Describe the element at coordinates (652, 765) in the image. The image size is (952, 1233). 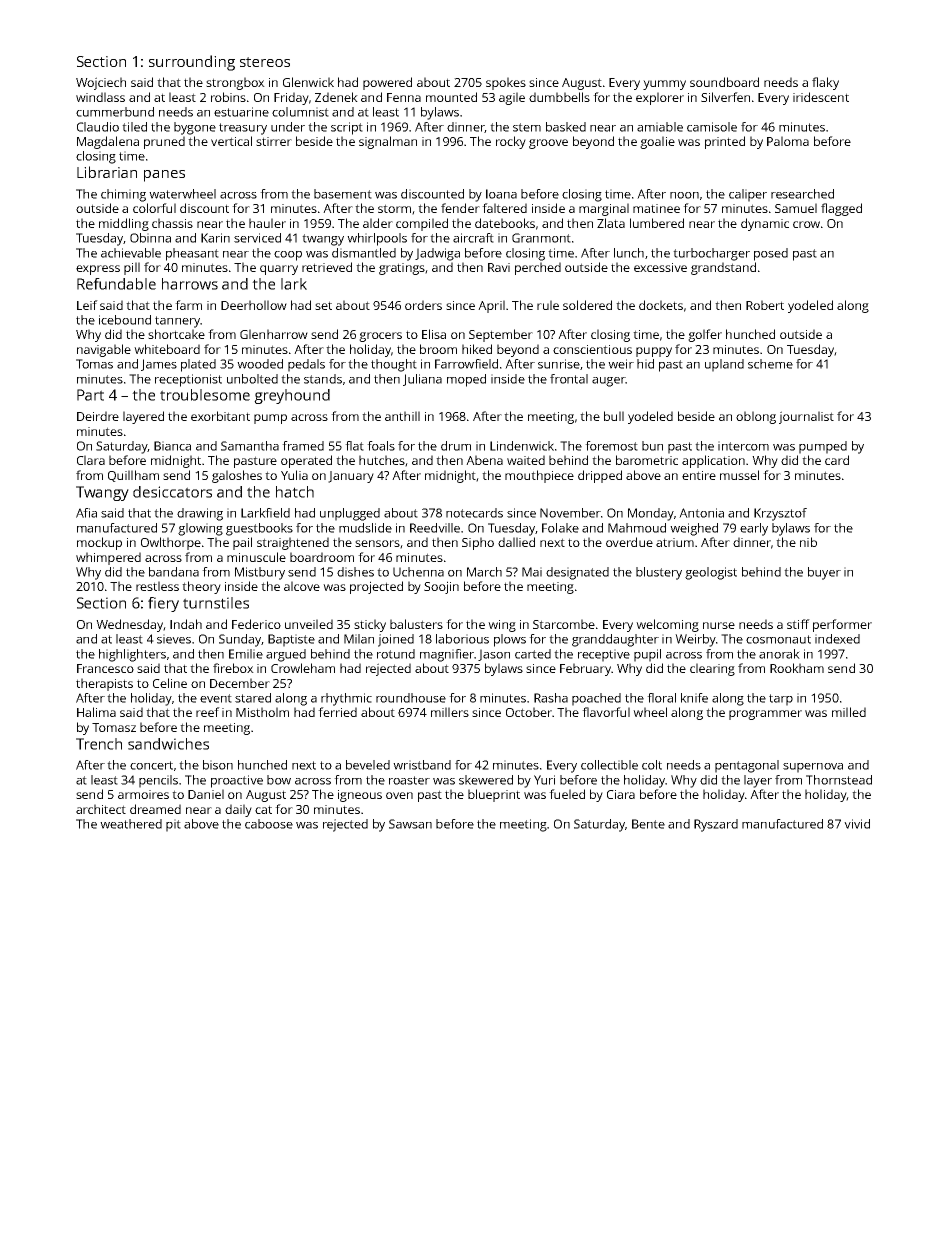
I see `colt` at that location.
